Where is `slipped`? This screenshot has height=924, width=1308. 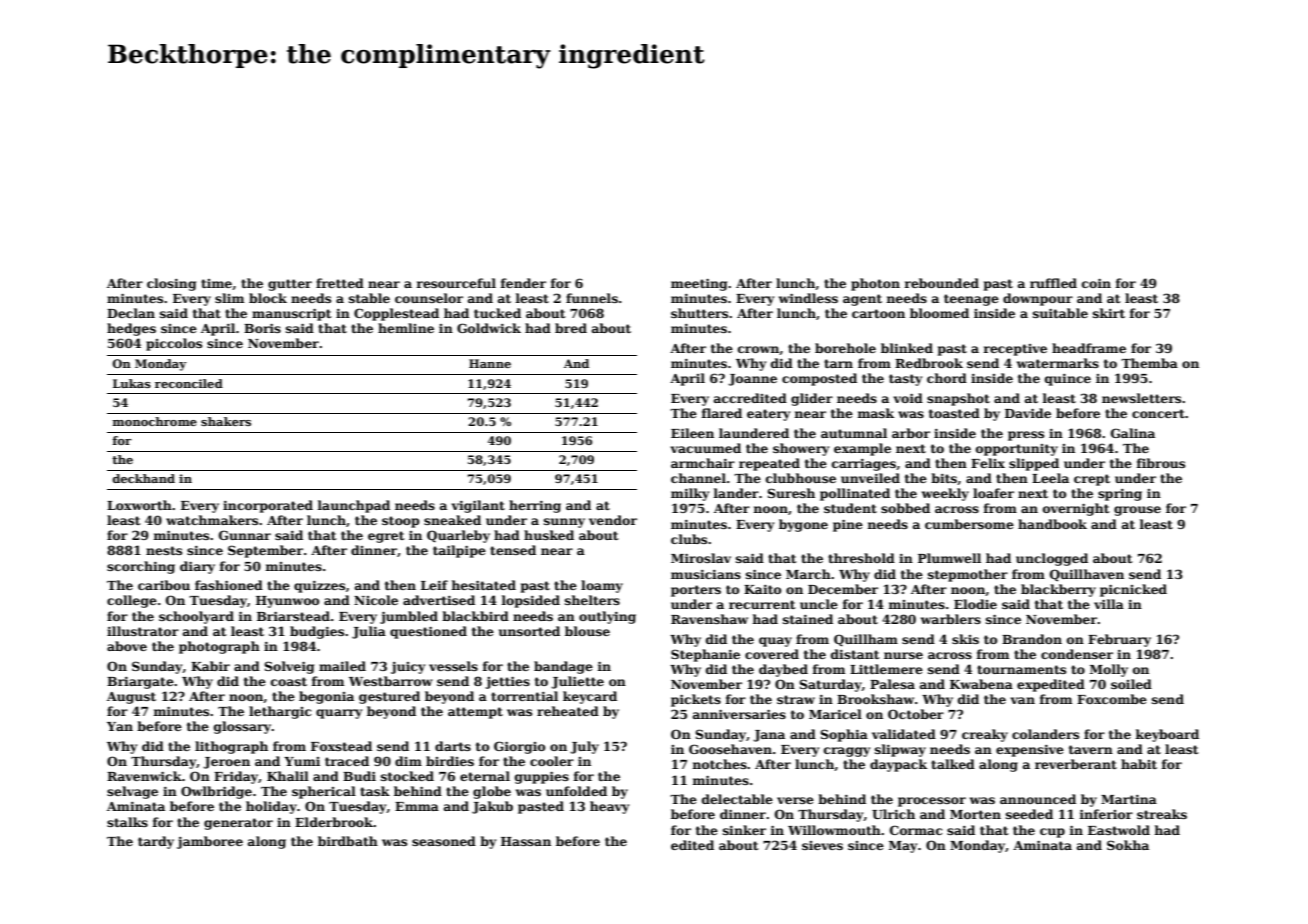 slipped is located at coordinates (1034, 464).
